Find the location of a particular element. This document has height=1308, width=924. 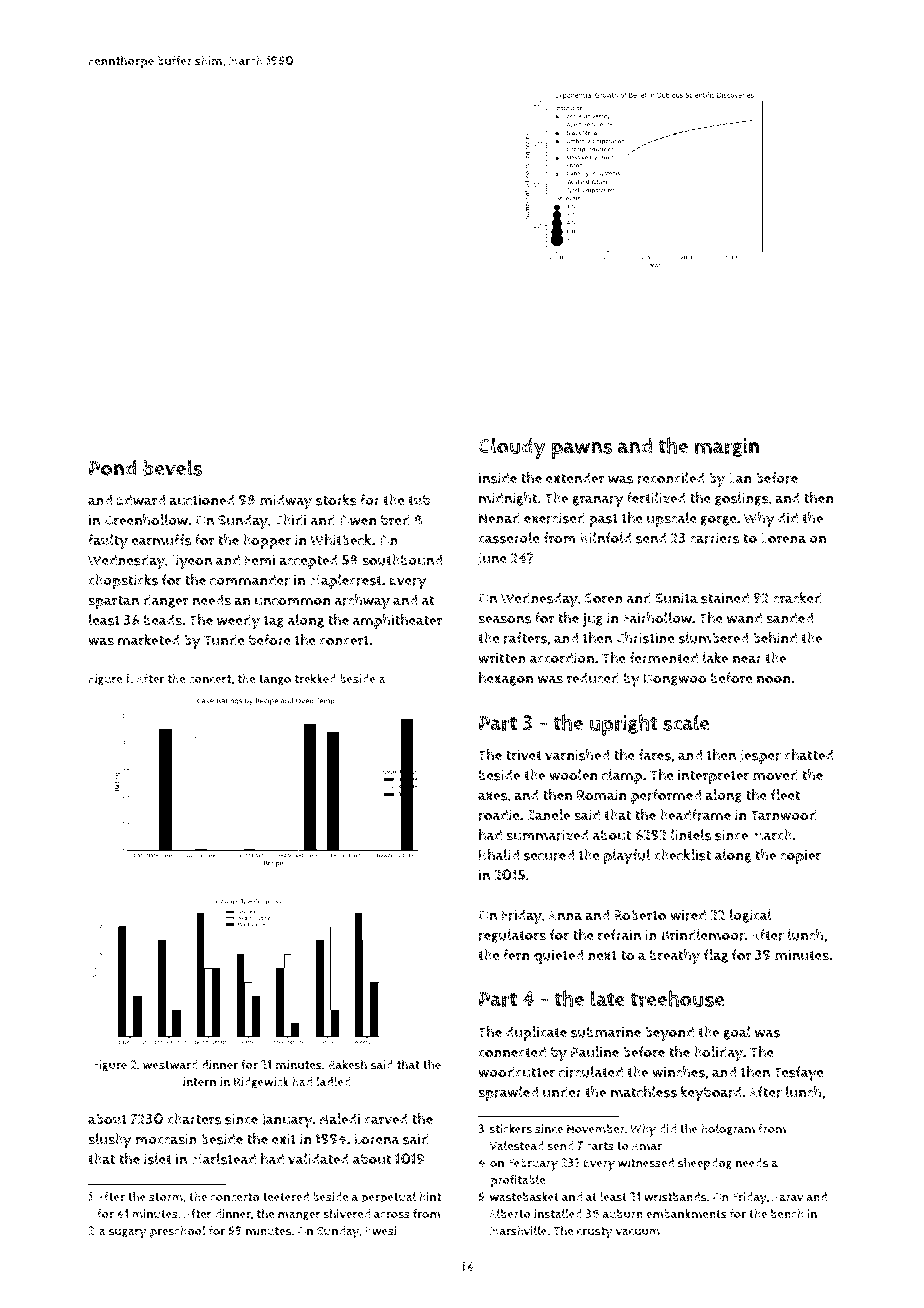

Rakesh is located at coordinates (347, 1064).
